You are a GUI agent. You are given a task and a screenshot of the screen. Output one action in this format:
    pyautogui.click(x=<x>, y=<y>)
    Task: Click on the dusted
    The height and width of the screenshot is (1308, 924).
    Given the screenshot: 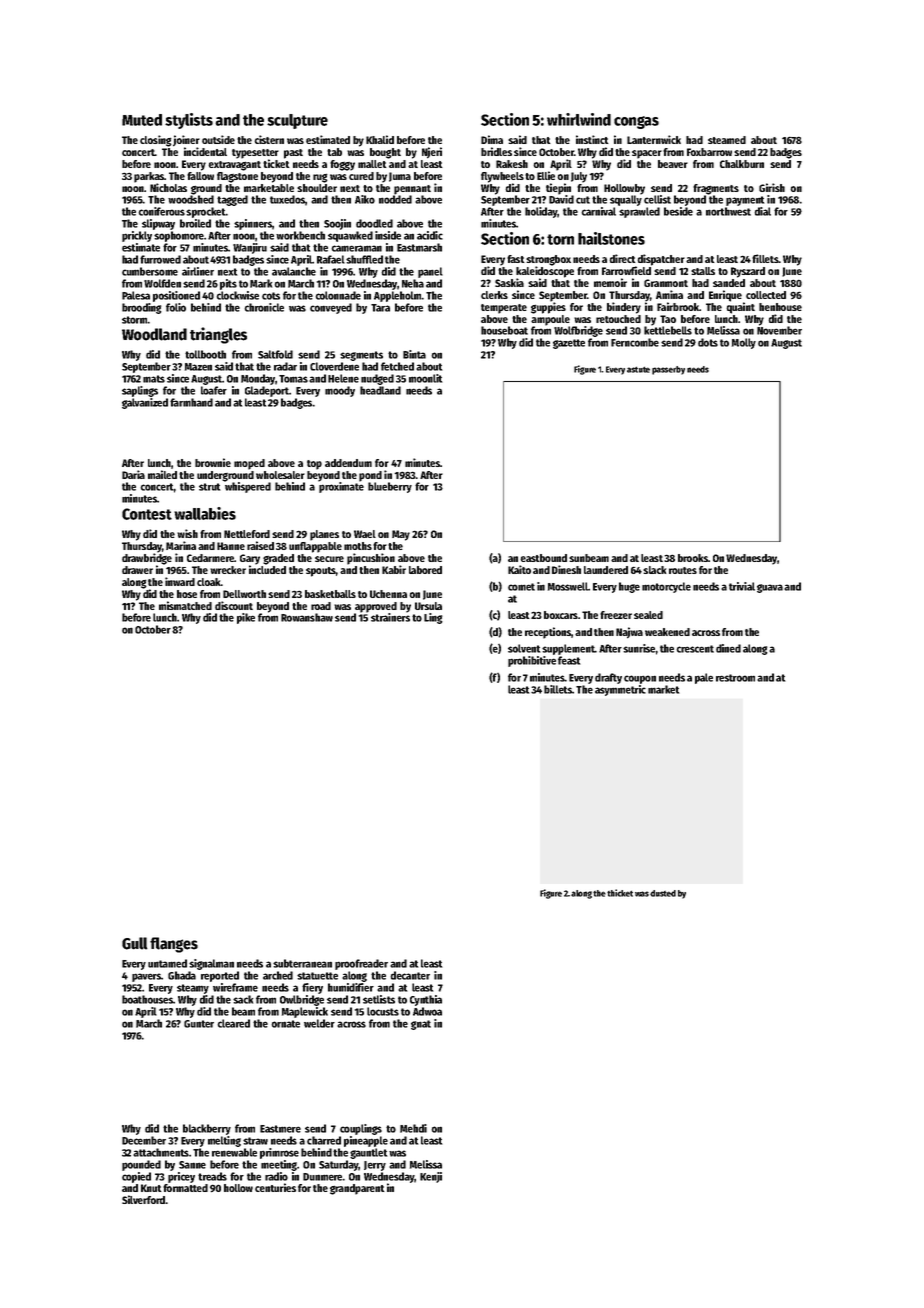 What is the action you would take?
    pyautogui.click(x=663, y=893)
